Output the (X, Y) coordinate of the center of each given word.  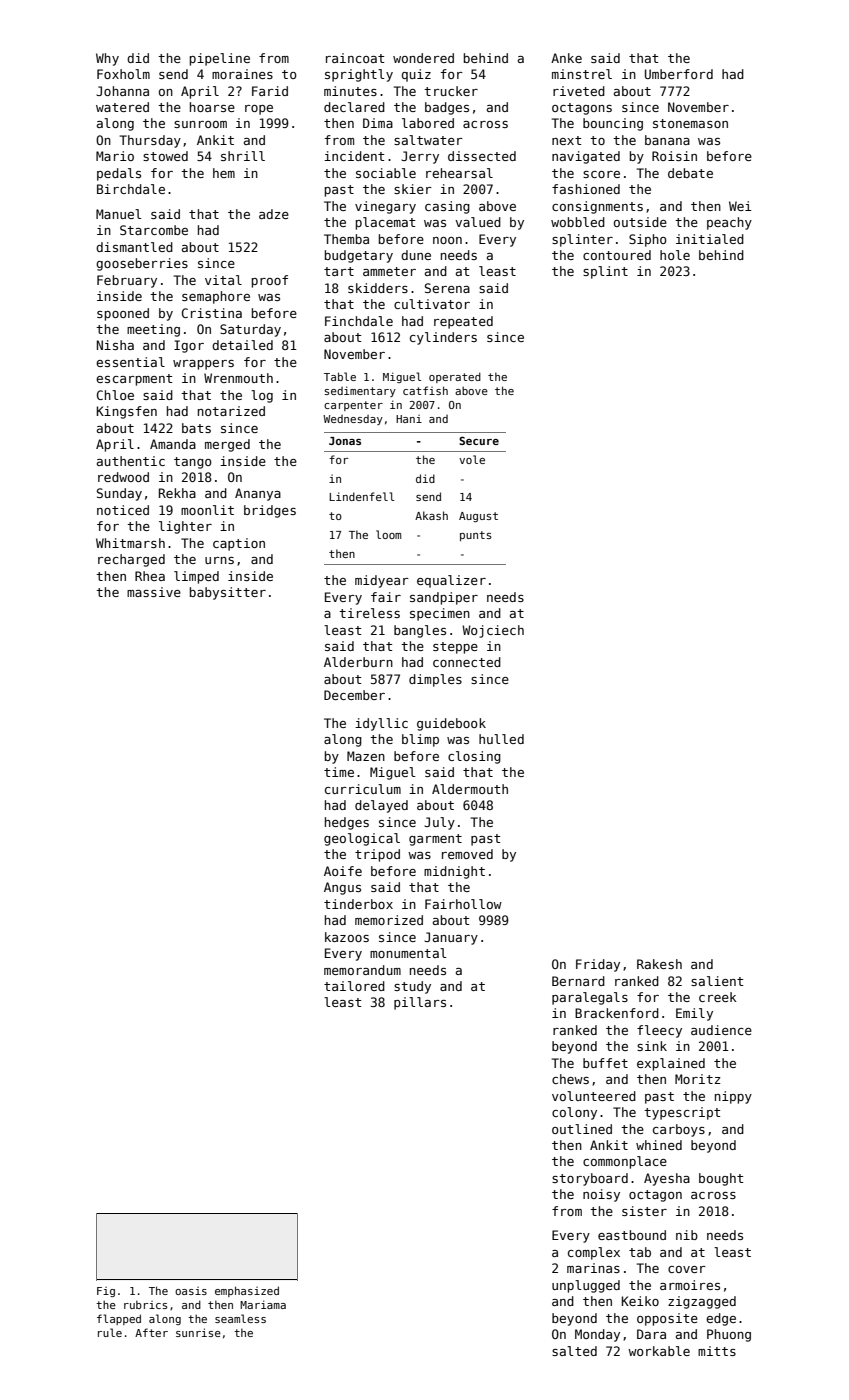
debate (690, 173)
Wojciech (493, 631)
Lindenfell (362, 496)
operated (455, 377)
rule (110, 1332)
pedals (119, 174)
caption (239, 544)
